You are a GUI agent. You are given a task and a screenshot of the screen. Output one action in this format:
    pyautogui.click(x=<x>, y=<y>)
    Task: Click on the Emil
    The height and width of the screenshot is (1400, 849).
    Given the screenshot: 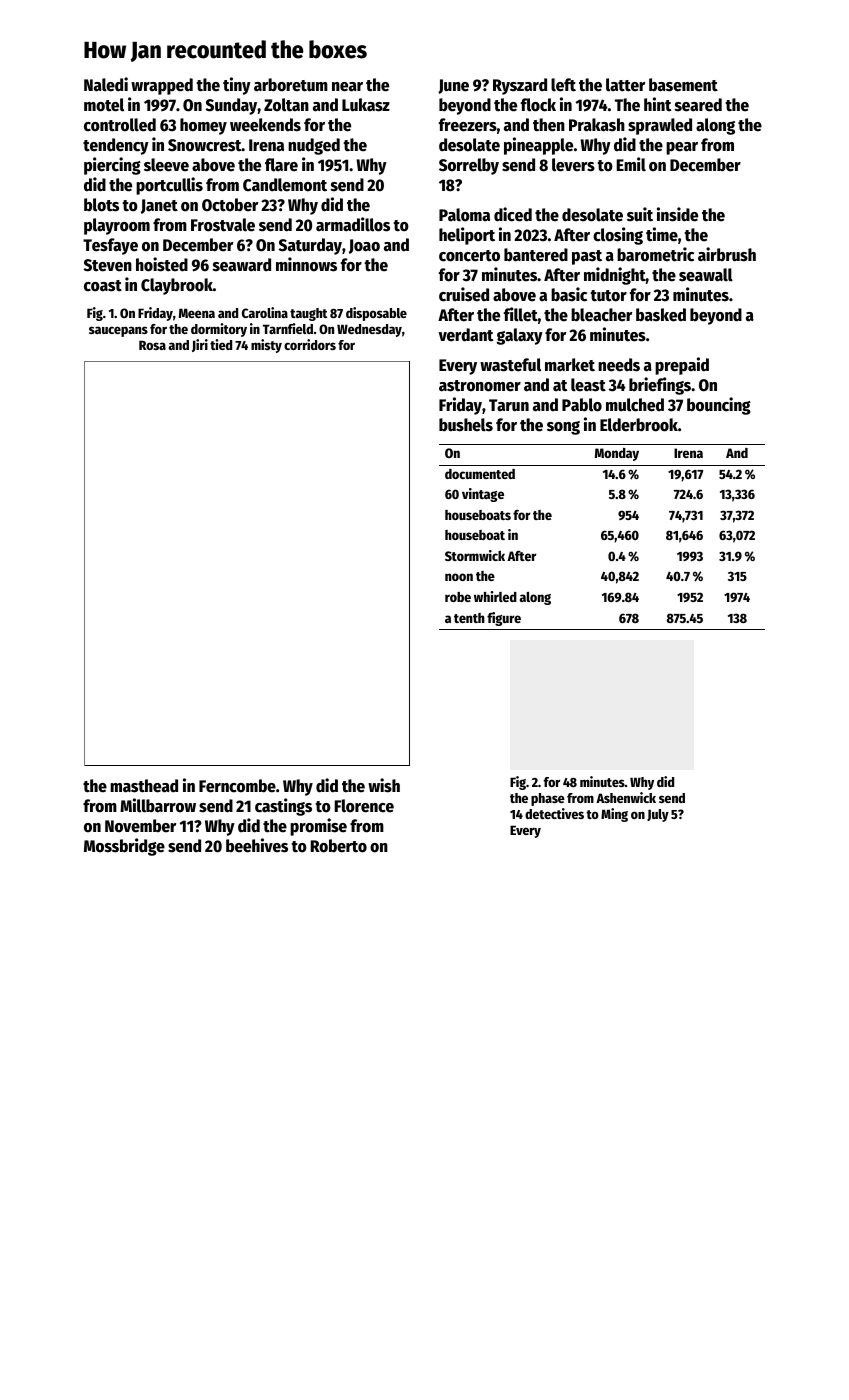 What is the action you would take?
    pyautogui.click(x=631, y=164)
